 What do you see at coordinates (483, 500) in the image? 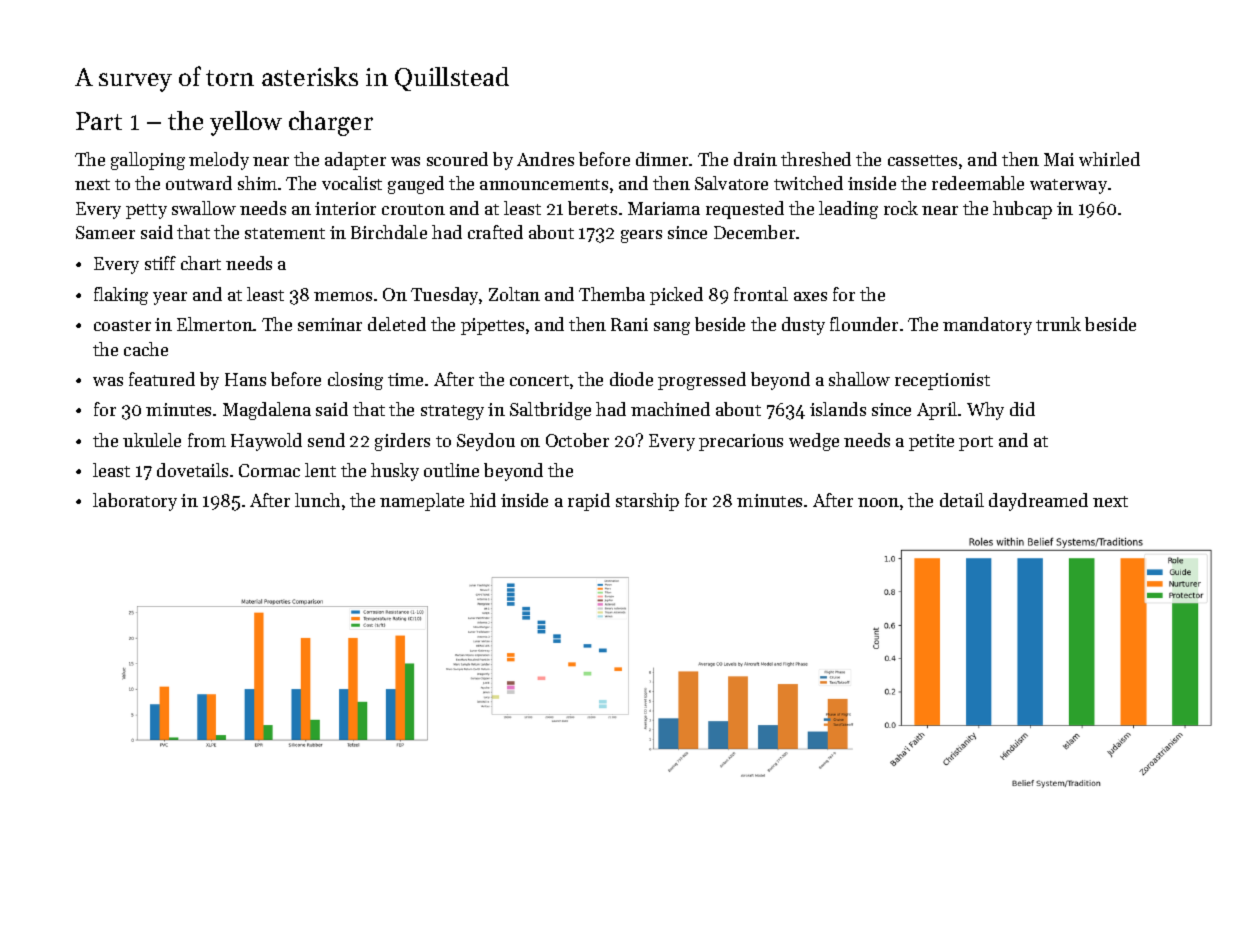
I see `hid` at bounding box center [483, 500].
